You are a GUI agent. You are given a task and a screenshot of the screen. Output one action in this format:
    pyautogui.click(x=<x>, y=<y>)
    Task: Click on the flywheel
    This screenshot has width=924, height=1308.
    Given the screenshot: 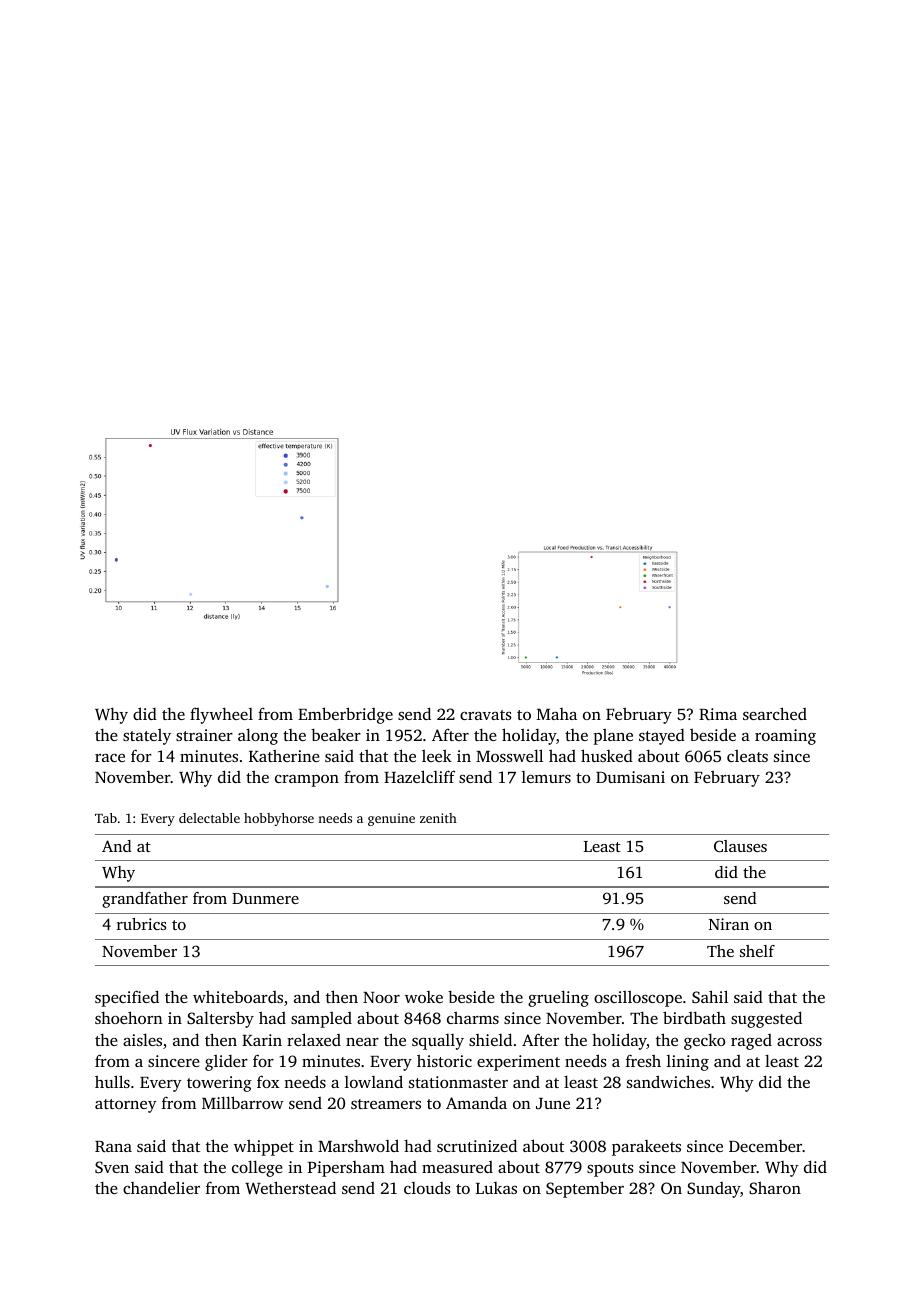 What is the action you would take?
    pyautogui.click(x=221, y=716)
